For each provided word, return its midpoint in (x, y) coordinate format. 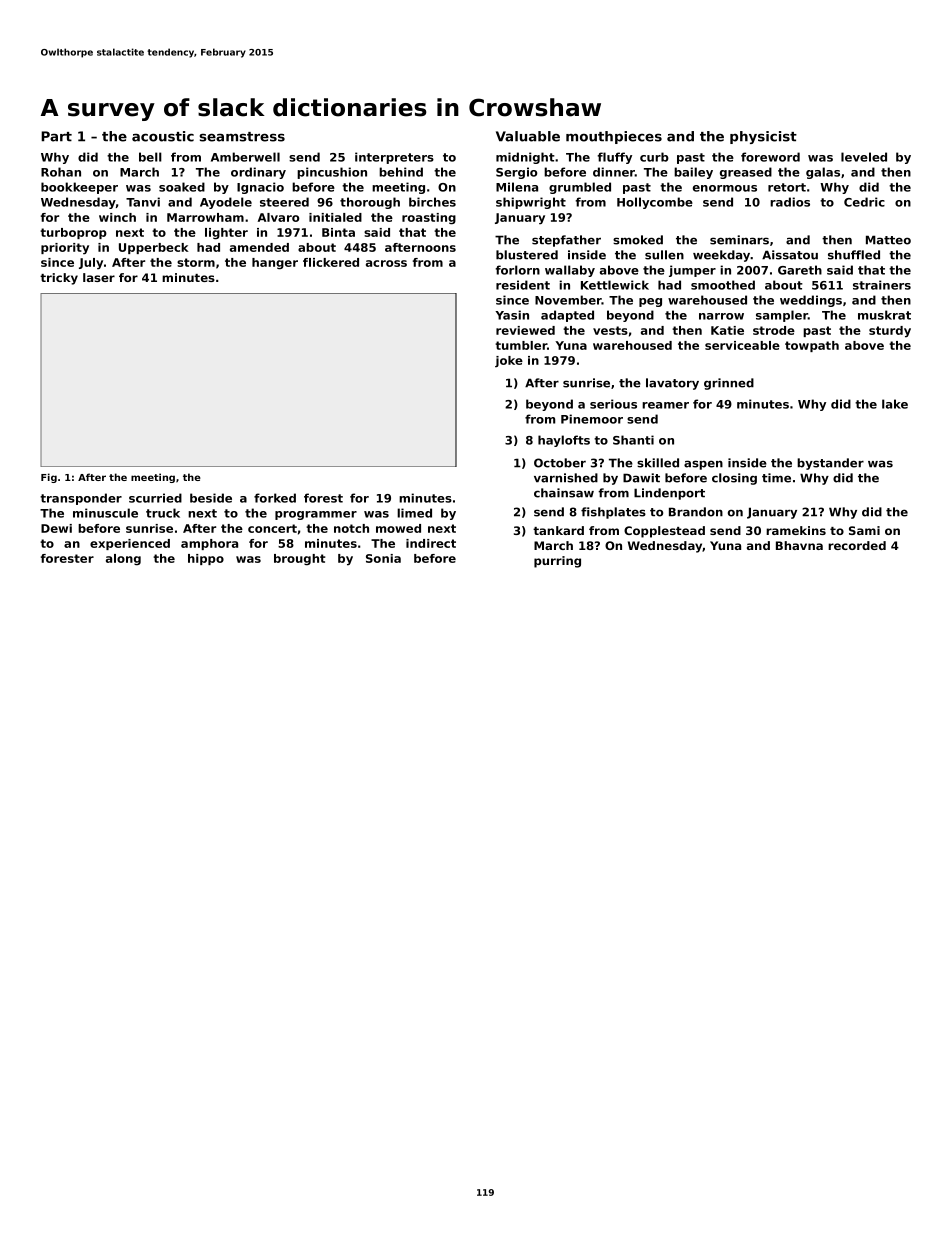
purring (557, 562)
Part (56, 136)
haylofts (564, 441)
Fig (49, 478)
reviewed (525, 330)
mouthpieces (614, 137)
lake (895, 404)
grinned (729, 384)
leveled (864, 157)
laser (99, 277)
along (123, 560)
